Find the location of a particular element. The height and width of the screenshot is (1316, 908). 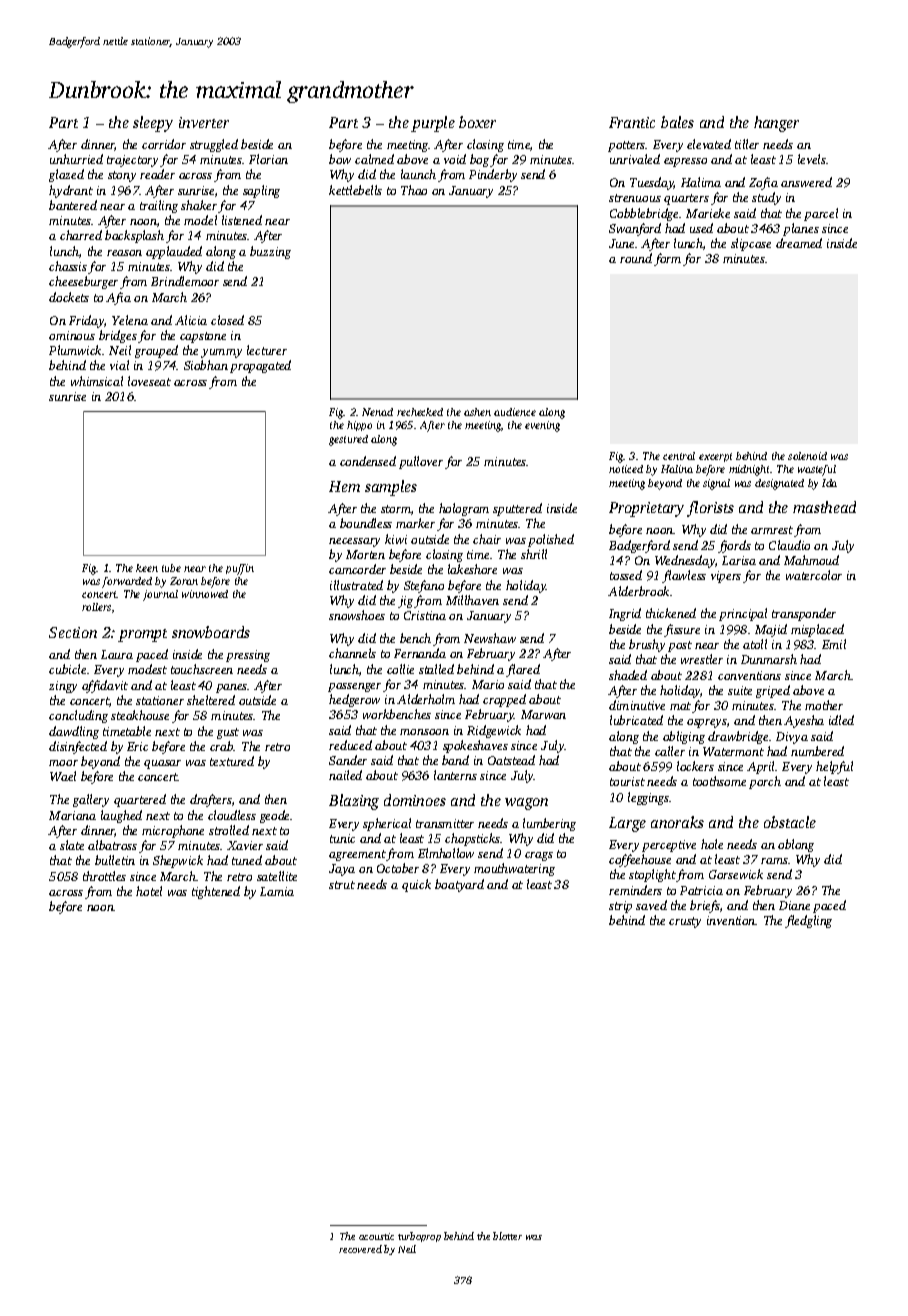

quick is located at coordinates (416, 885).
